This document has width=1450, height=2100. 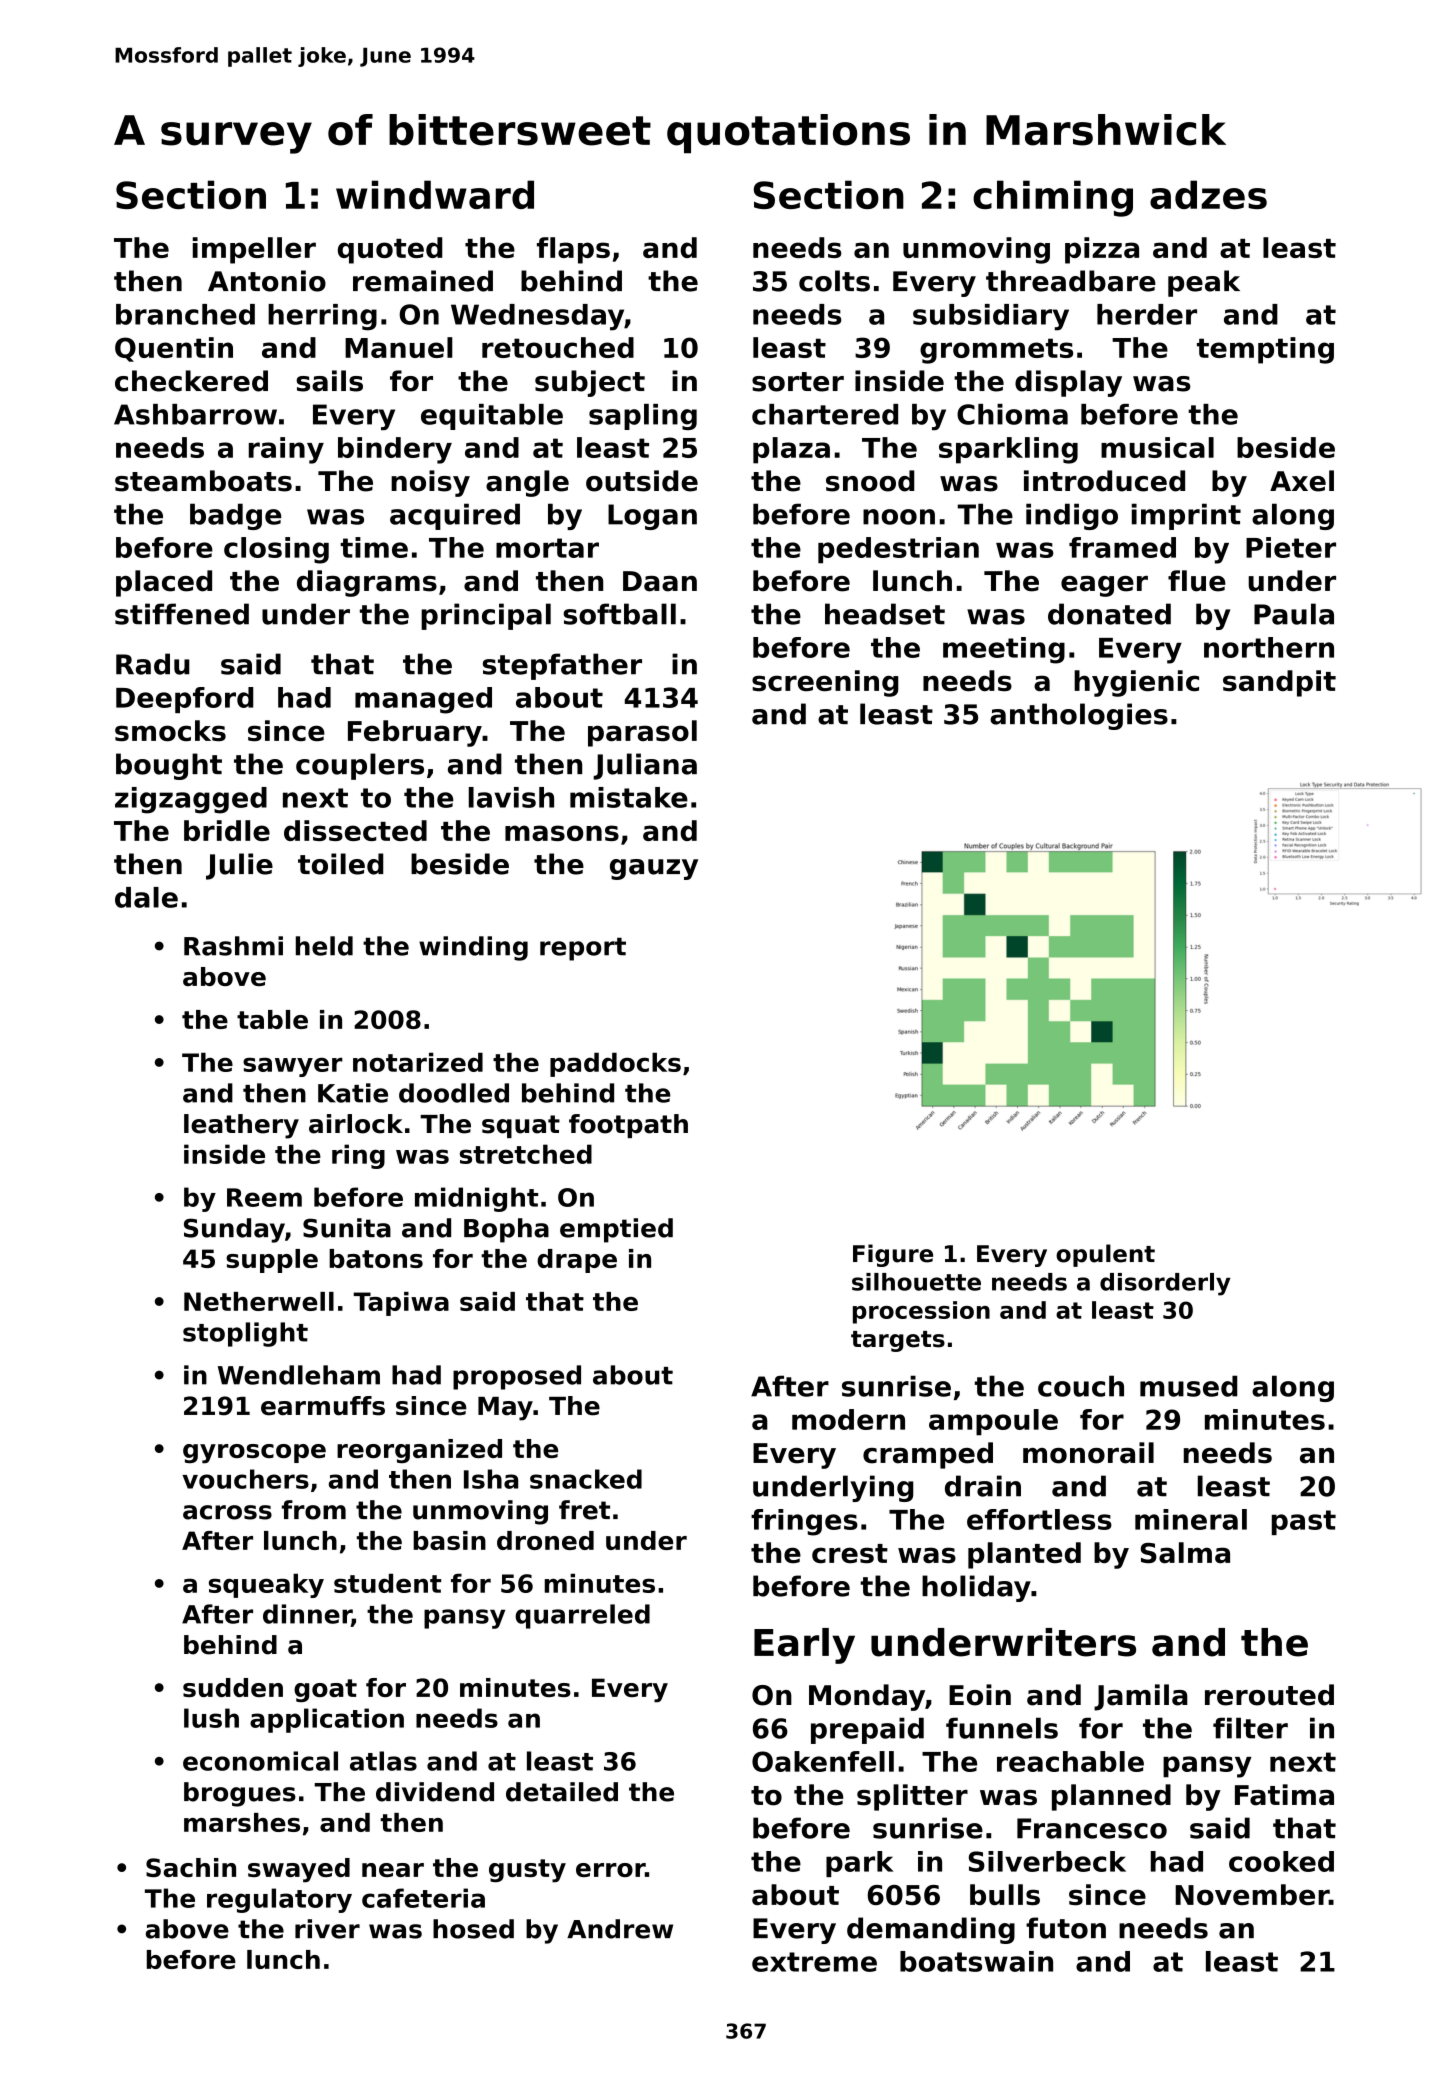 What do you see at coordinates (355, 830) in the document?
I see `dissected` at bounding box center [355, 830].
